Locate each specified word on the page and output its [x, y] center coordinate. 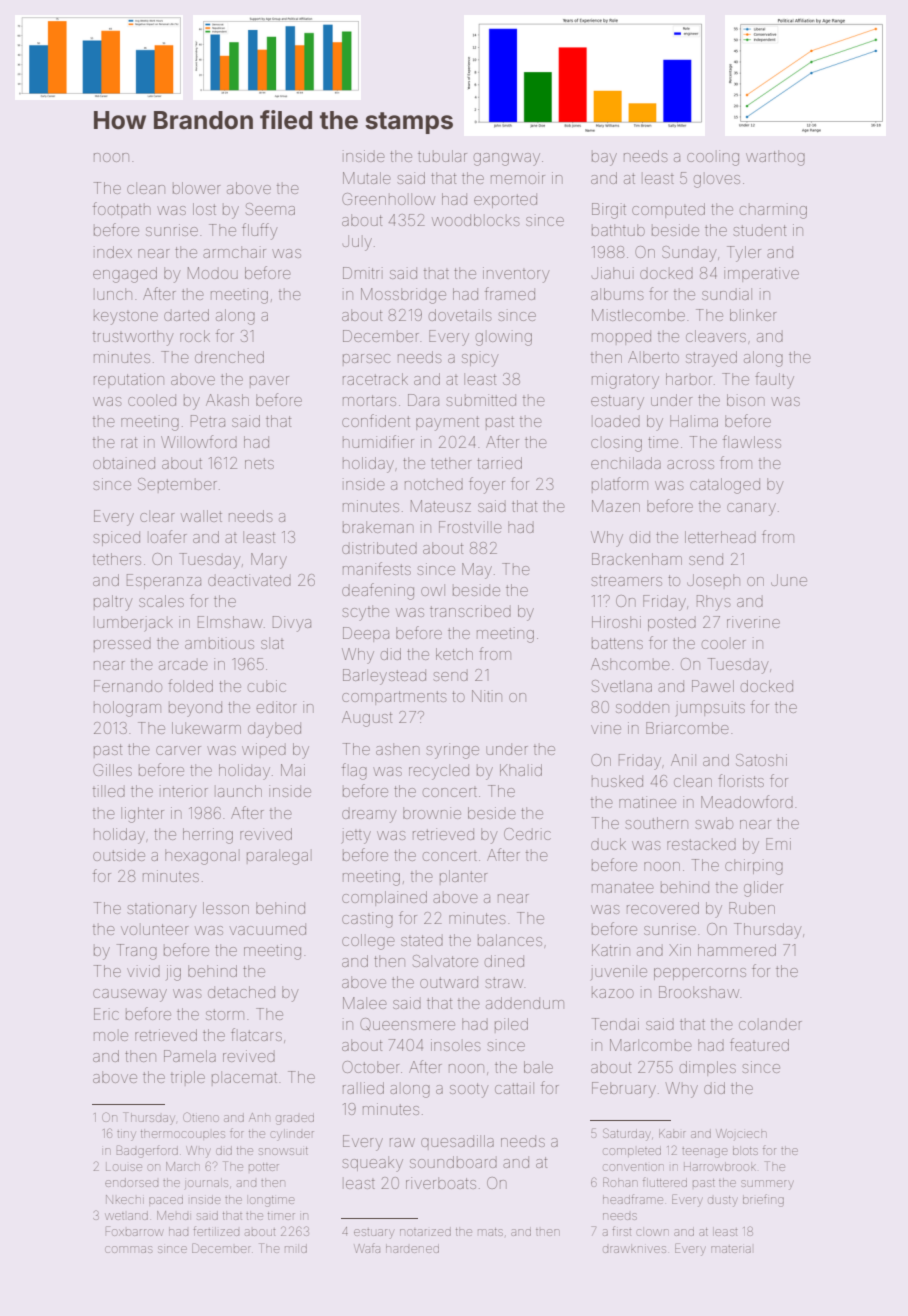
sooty [469, 1090]
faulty [774, 380]
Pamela [190, 1056]
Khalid [521, 770]
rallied [363, 1088]
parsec [366, 360]
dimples [707, 1068]
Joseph [713, 581]
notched [434, 484]
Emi [778, 844]
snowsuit [283, 1151]
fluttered [665, 1182]
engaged [125, 275]
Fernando [128, 686]
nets [259, 463]
